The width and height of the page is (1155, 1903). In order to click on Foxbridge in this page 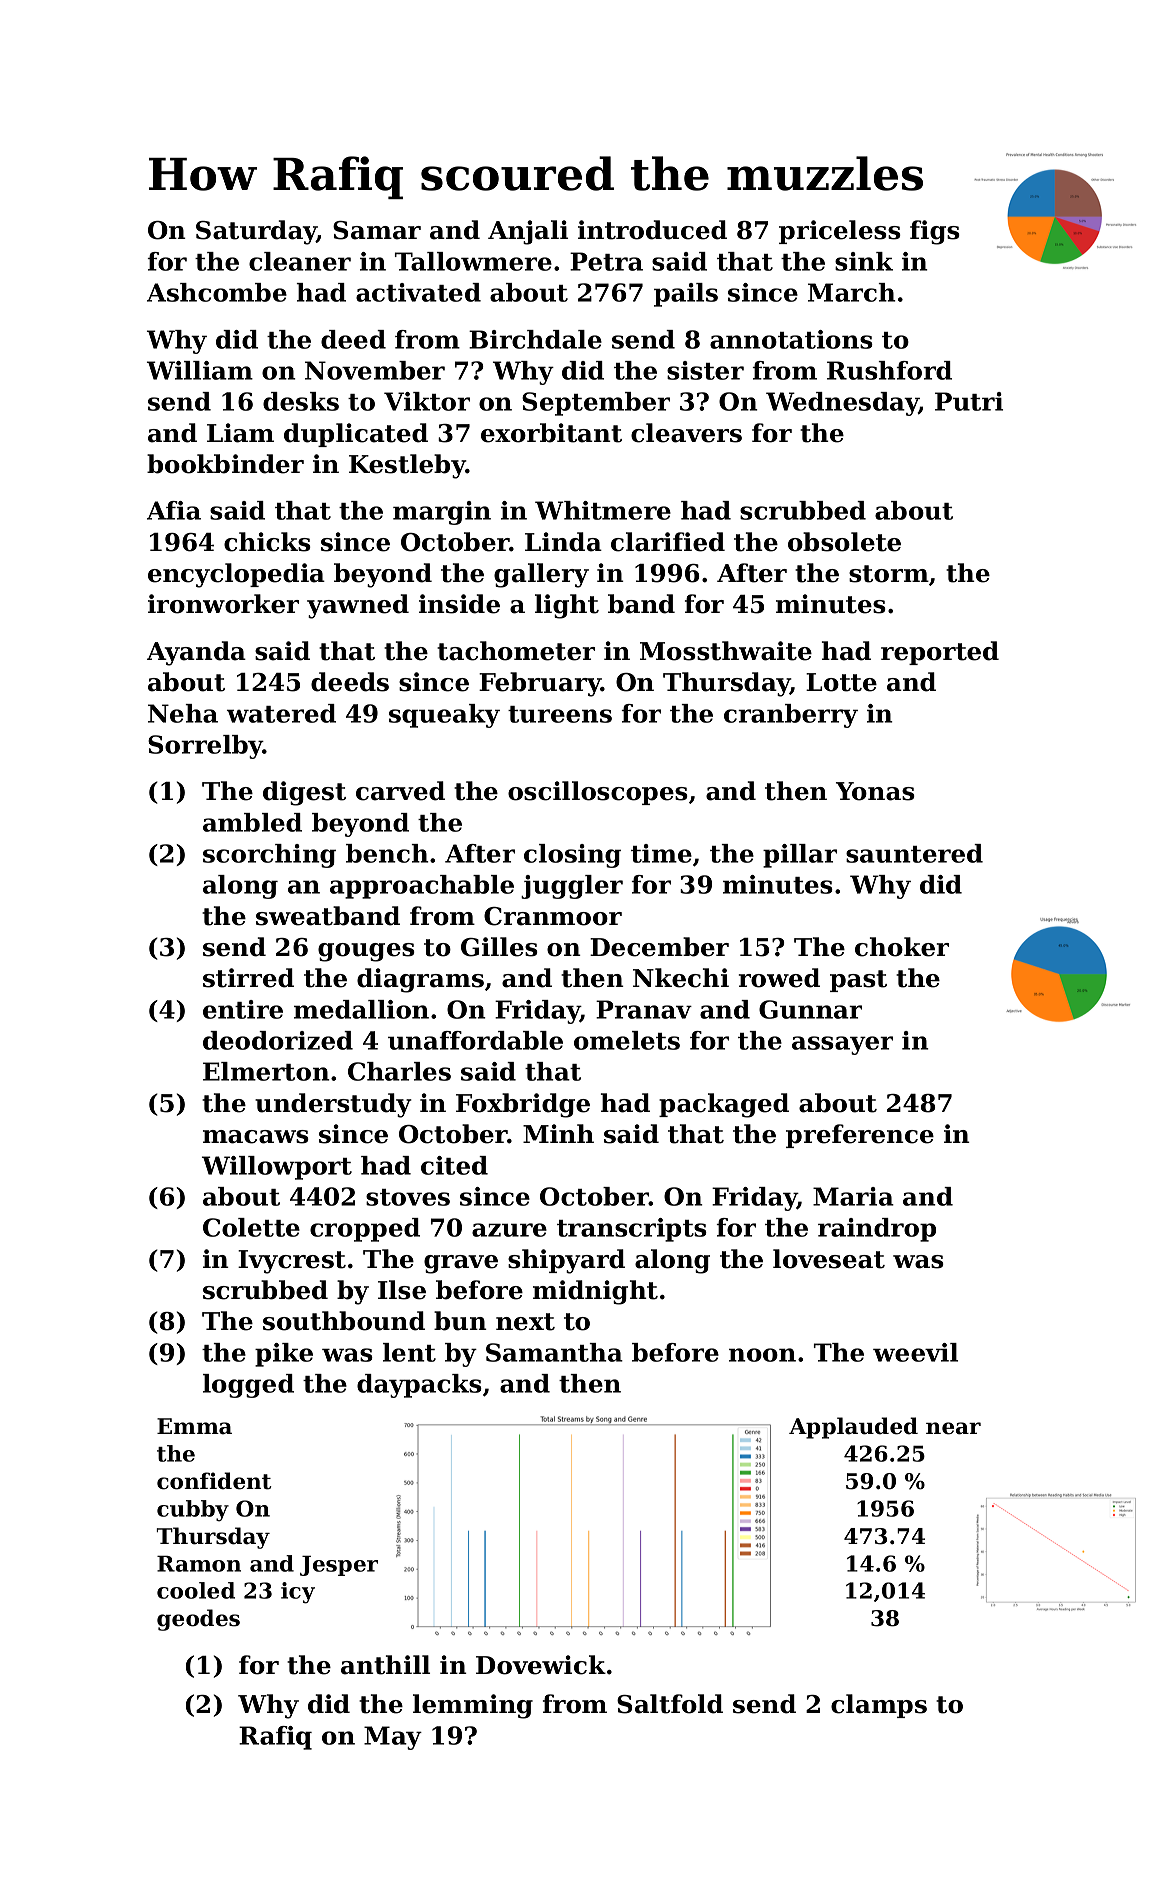, I will do `click(523, 1105)`.
